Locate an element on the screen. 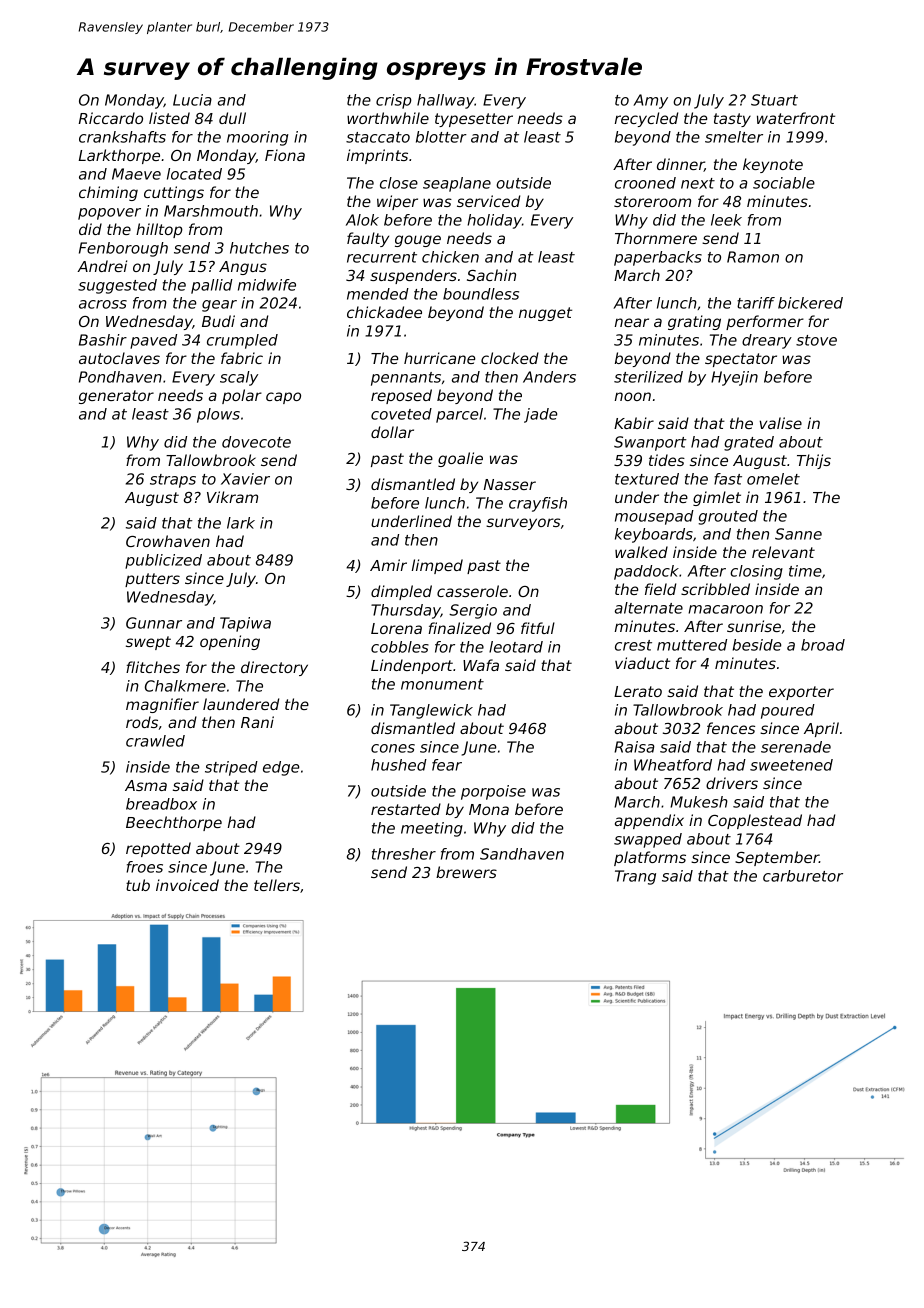 The image size is (924, 1308). Budi is located at coordinates (218, 321).
